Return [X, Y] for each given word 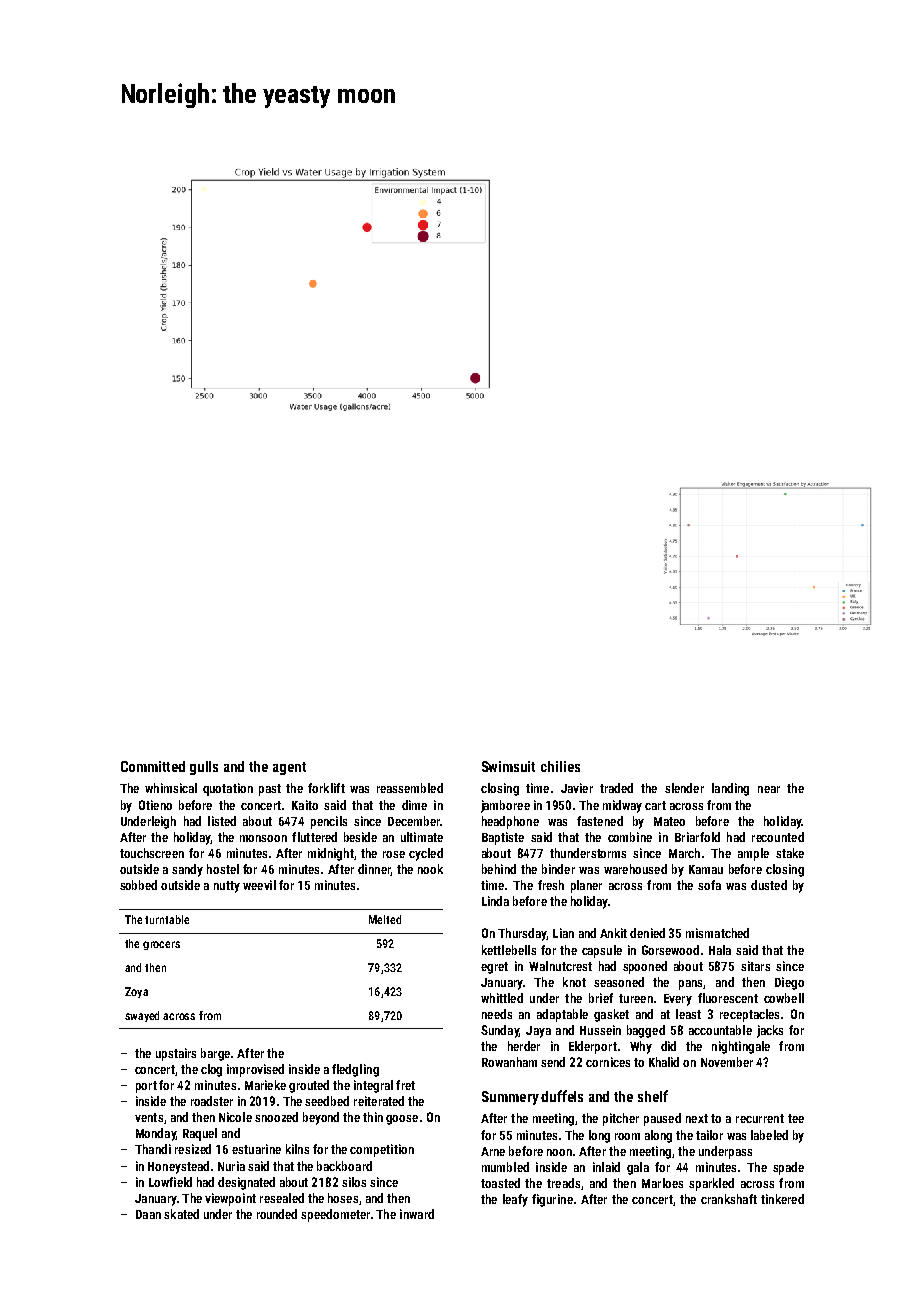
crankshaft [729, 1199]
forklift [326, 788]
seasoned [619, 982]
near [769, 789]
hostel [223, 869]
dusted [769, 885]
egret [494, 968]
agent [289, 768]
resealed [282, 1198]
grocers [161, 945]
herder [524, 1046]
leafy [515, 1200]
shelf [653, 1096]
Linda [495, 901]
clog [211, 1070]
